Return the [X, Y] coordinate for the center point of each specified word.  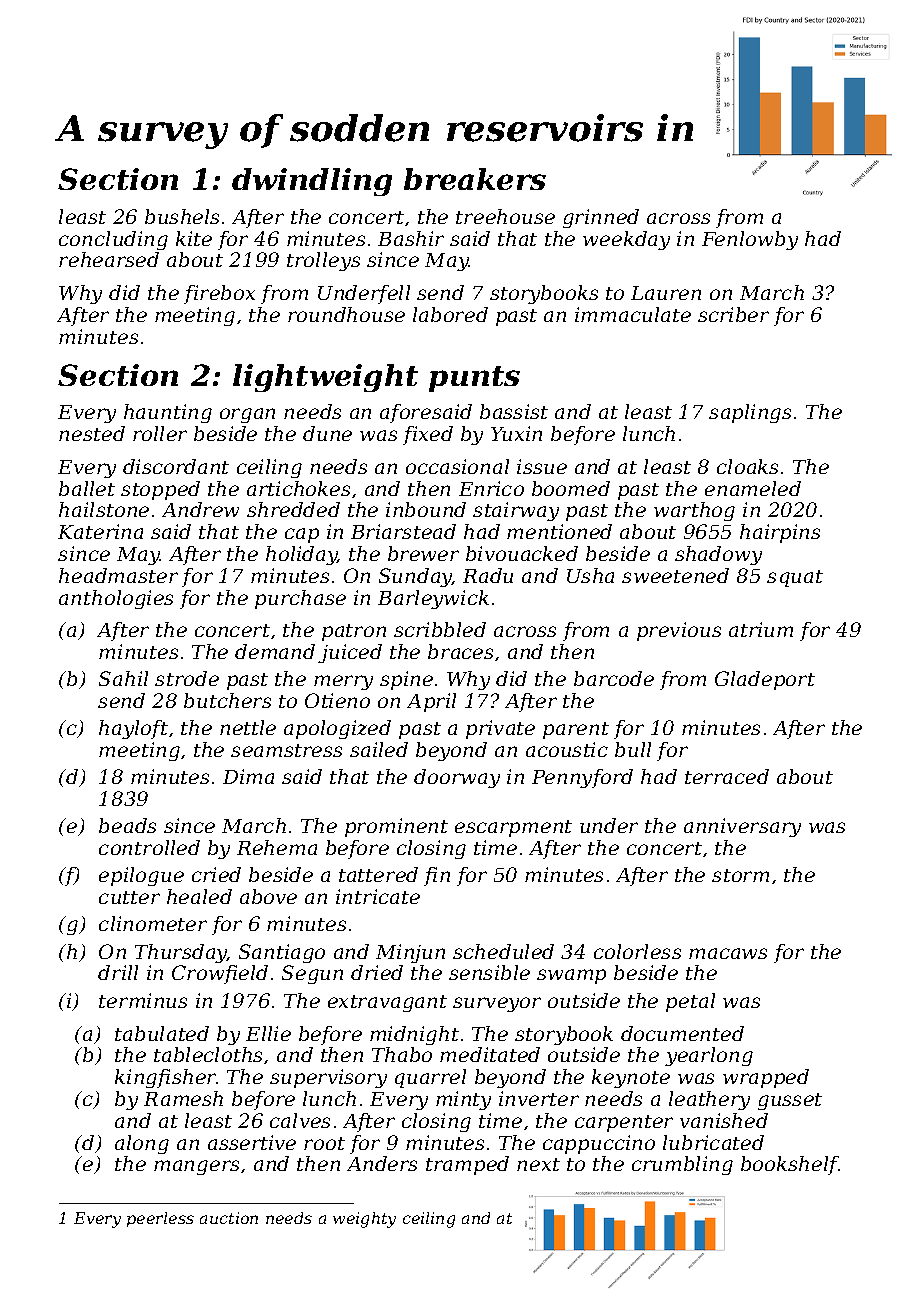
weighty [364, 1220]
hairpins [780, 533]
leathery [709, 1100]
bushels [182, 216]
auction [229, 1218]
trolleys [323, 261]
